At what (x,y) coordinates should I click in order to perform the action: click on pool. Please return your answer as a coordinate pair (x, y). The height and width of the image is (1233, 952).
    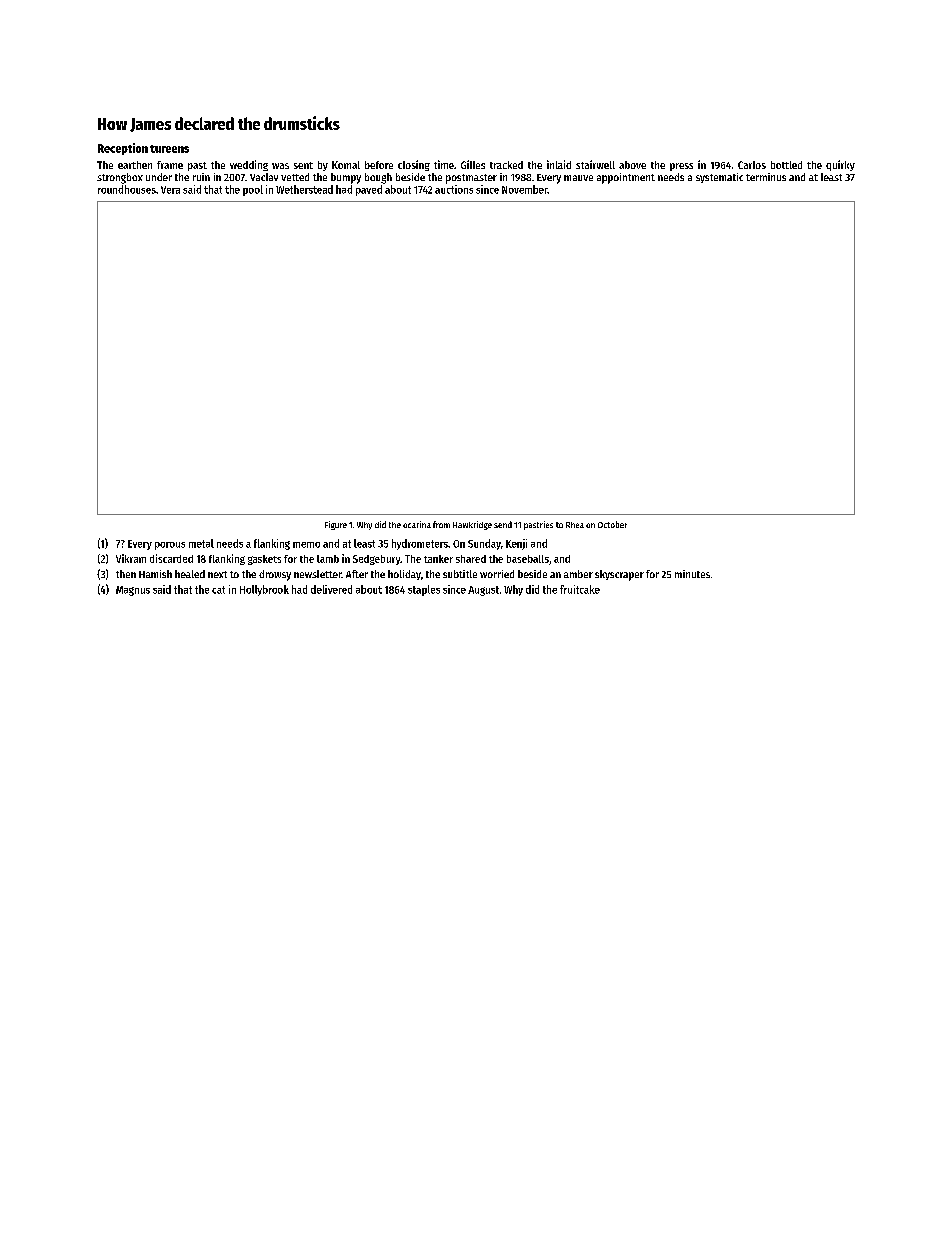
    Looking at the image, I should click on (253, 190).
